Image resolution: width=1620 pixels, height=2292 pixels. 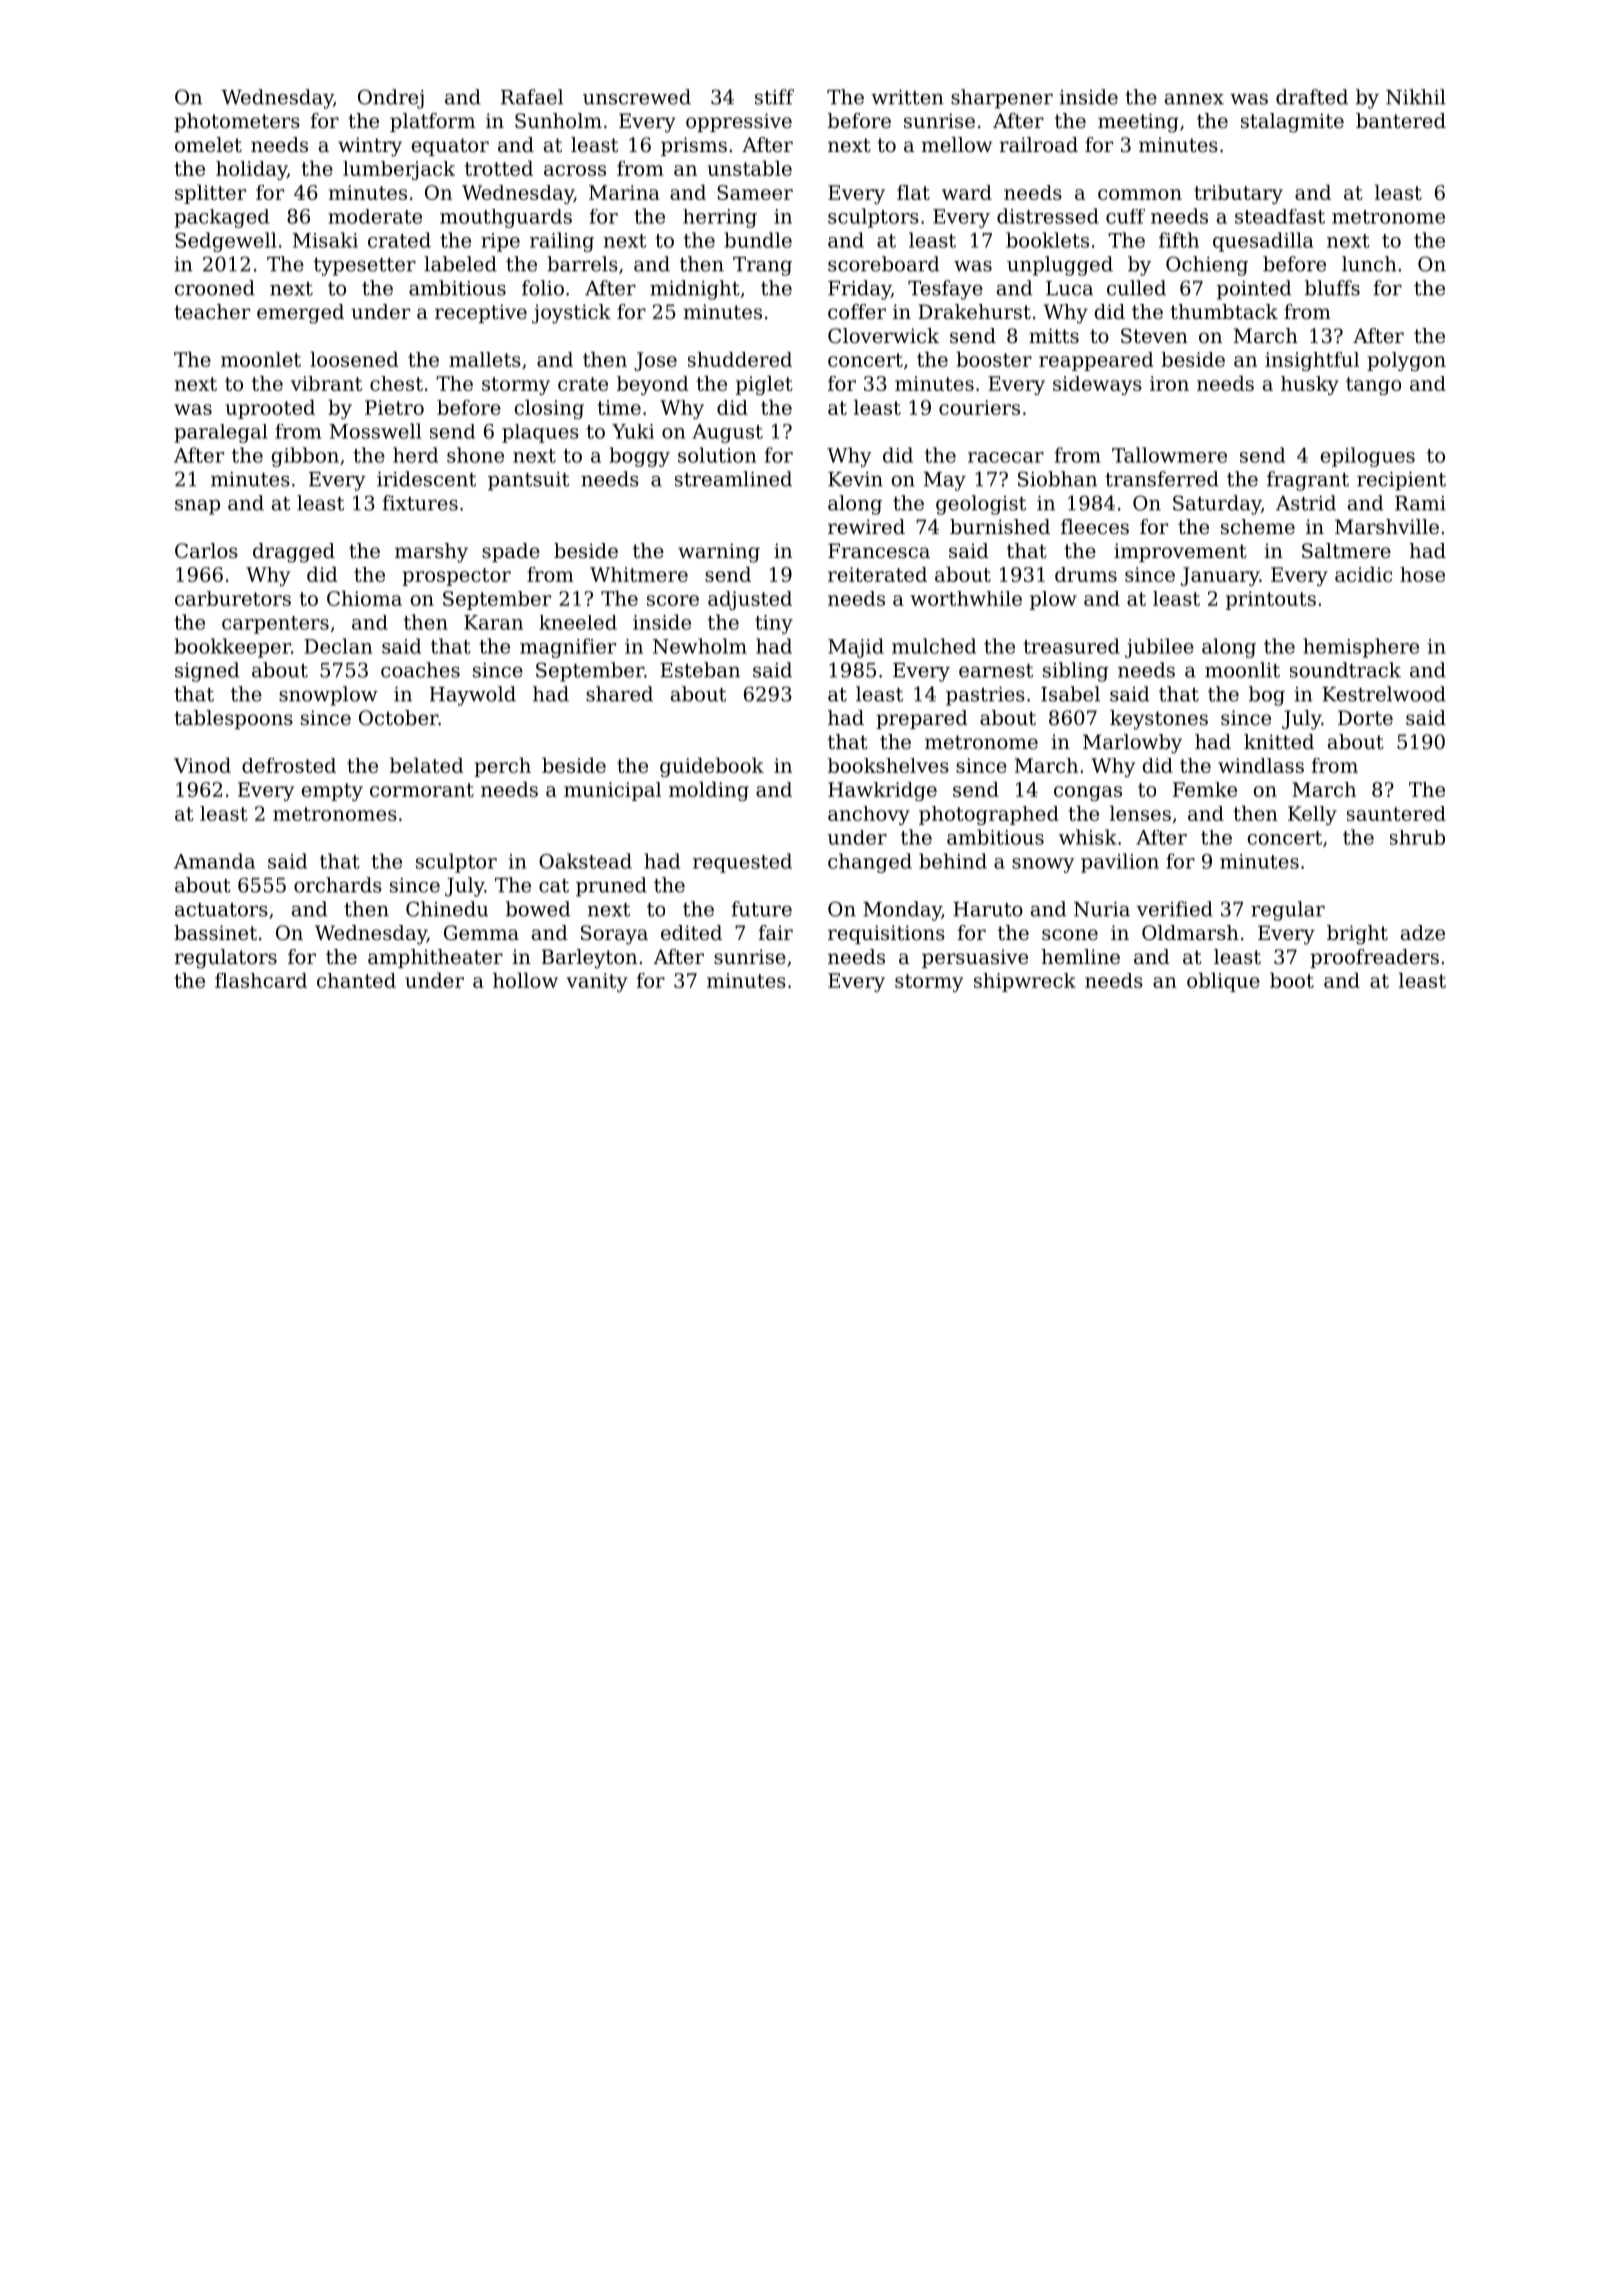 I want to click on drafted, so click(x=1312, y=97).
